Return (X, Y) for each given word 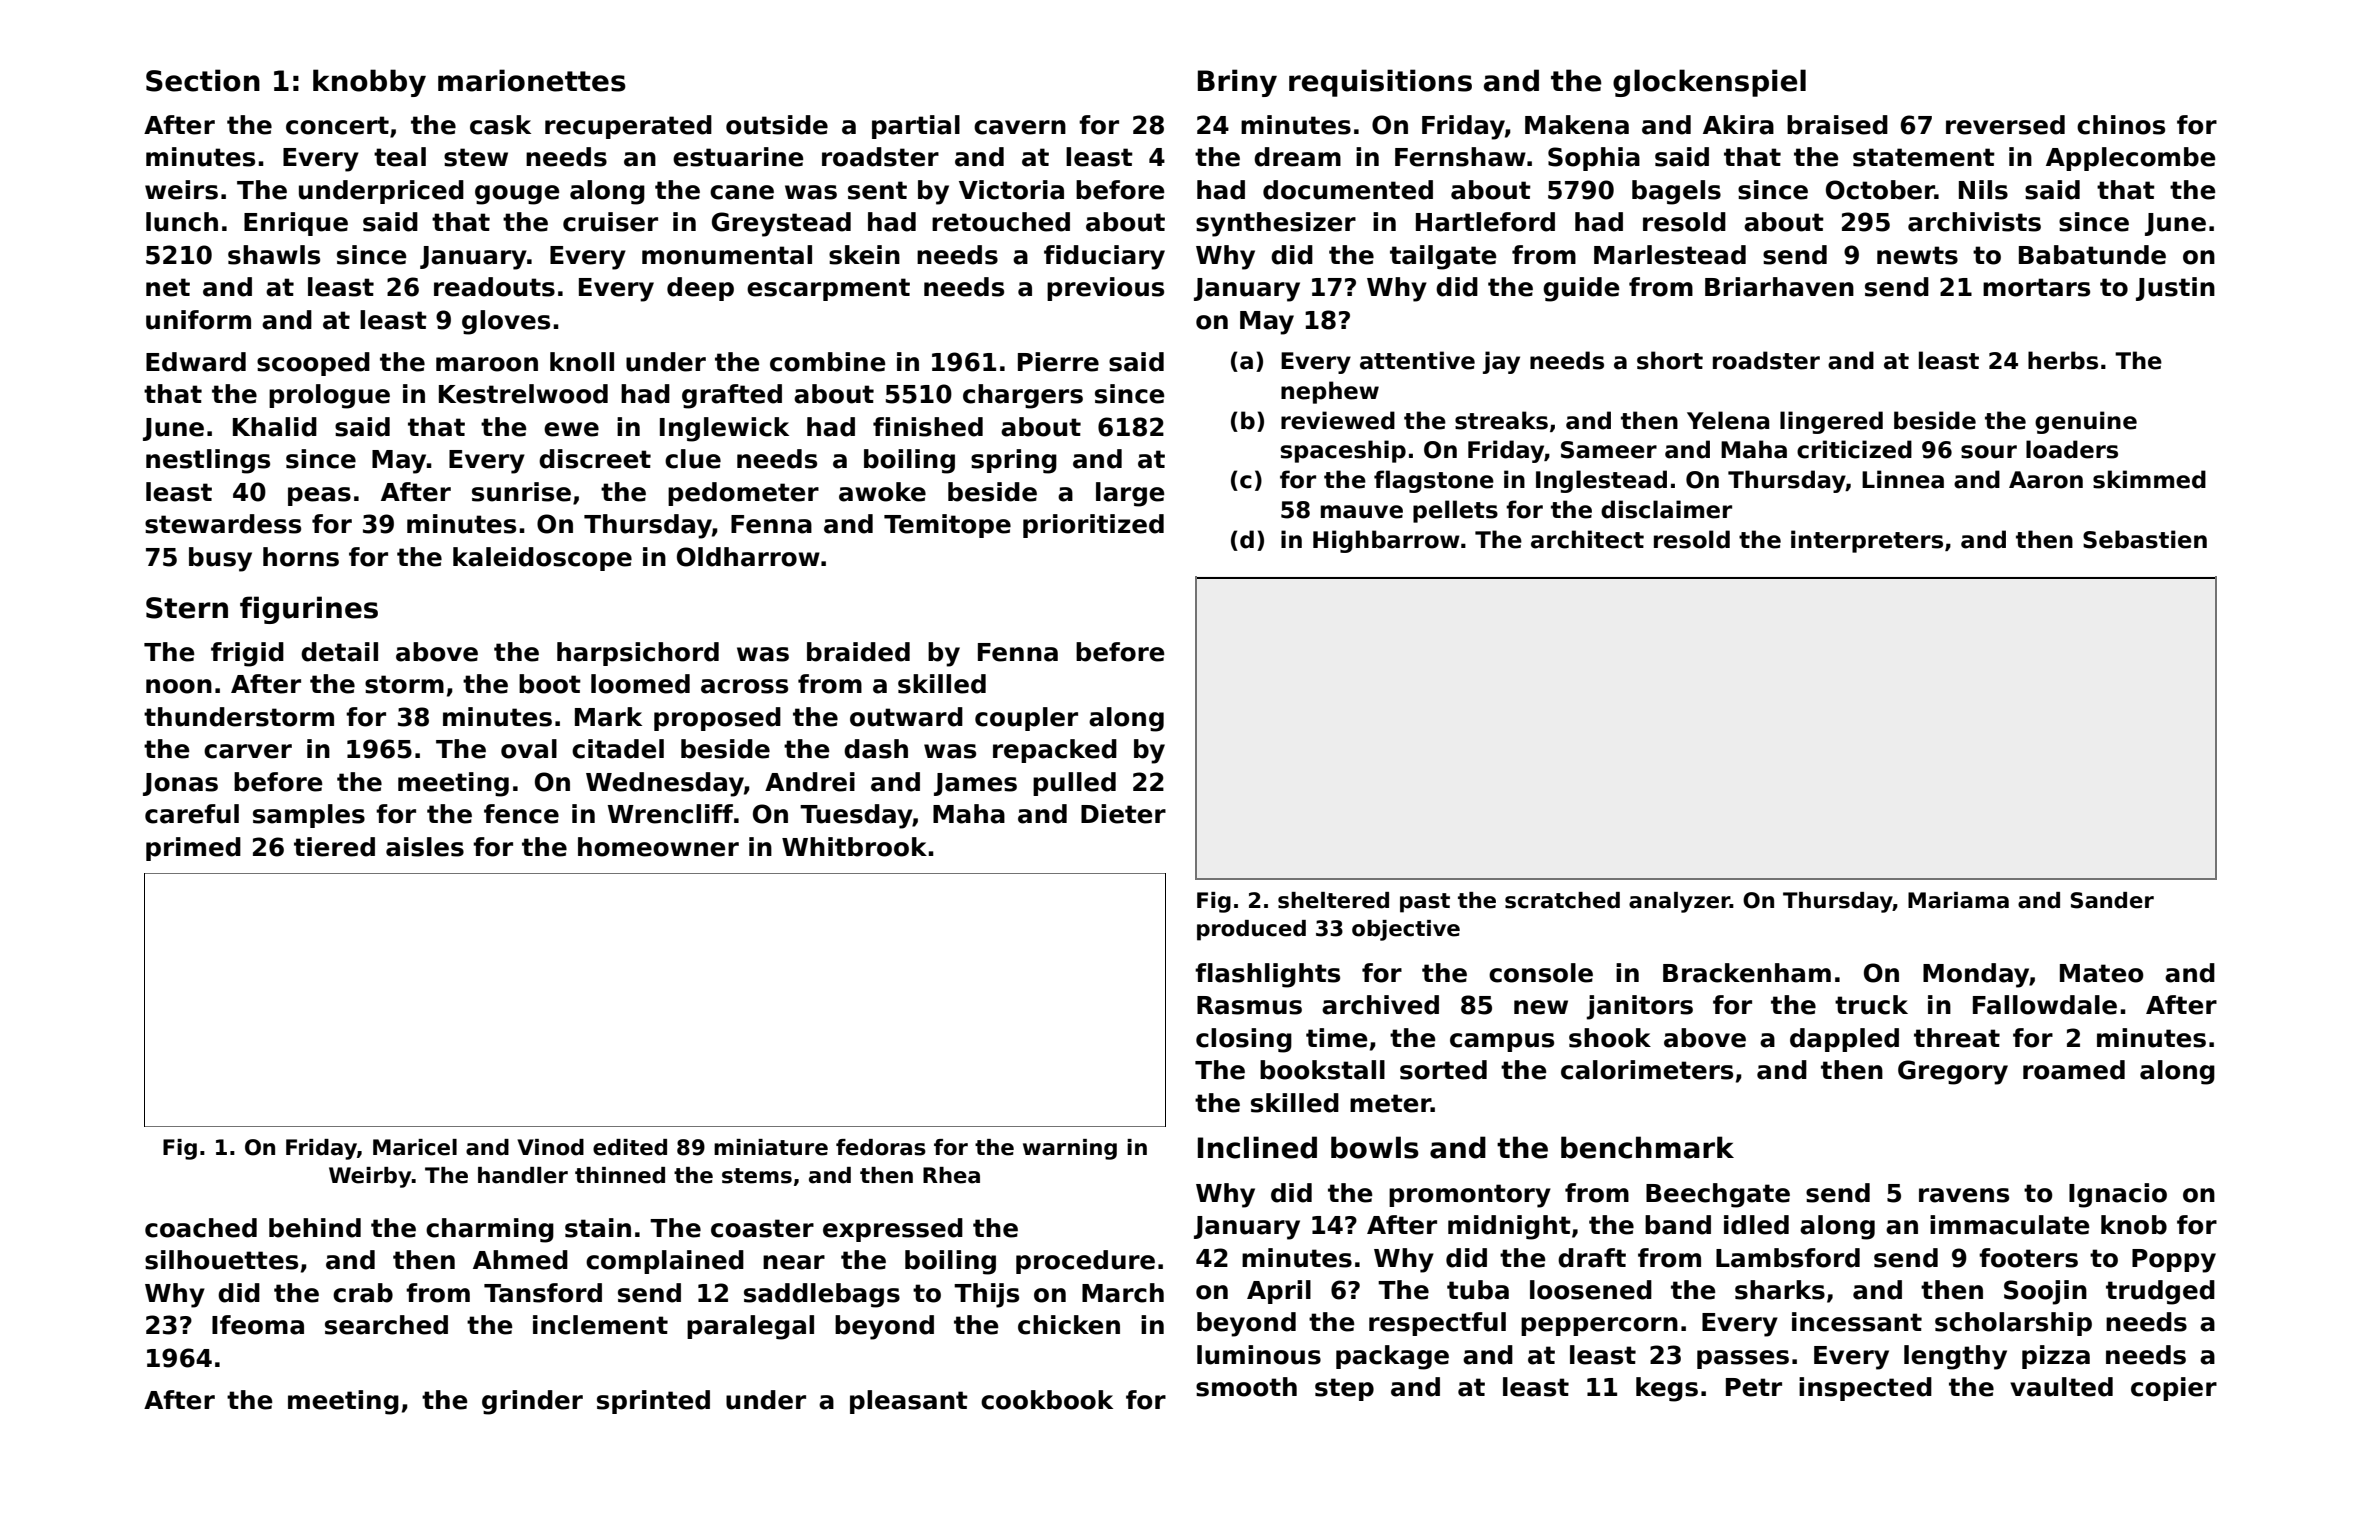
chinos (2121, 125)
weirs (181, 190)
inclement (600, 1325)
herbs (2063, 360)
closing (1244, 1040)
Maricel (415, 1147)
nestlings (208, 461)
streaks (1501, 420)
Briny (1237, 83)
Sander (2112, 900)
